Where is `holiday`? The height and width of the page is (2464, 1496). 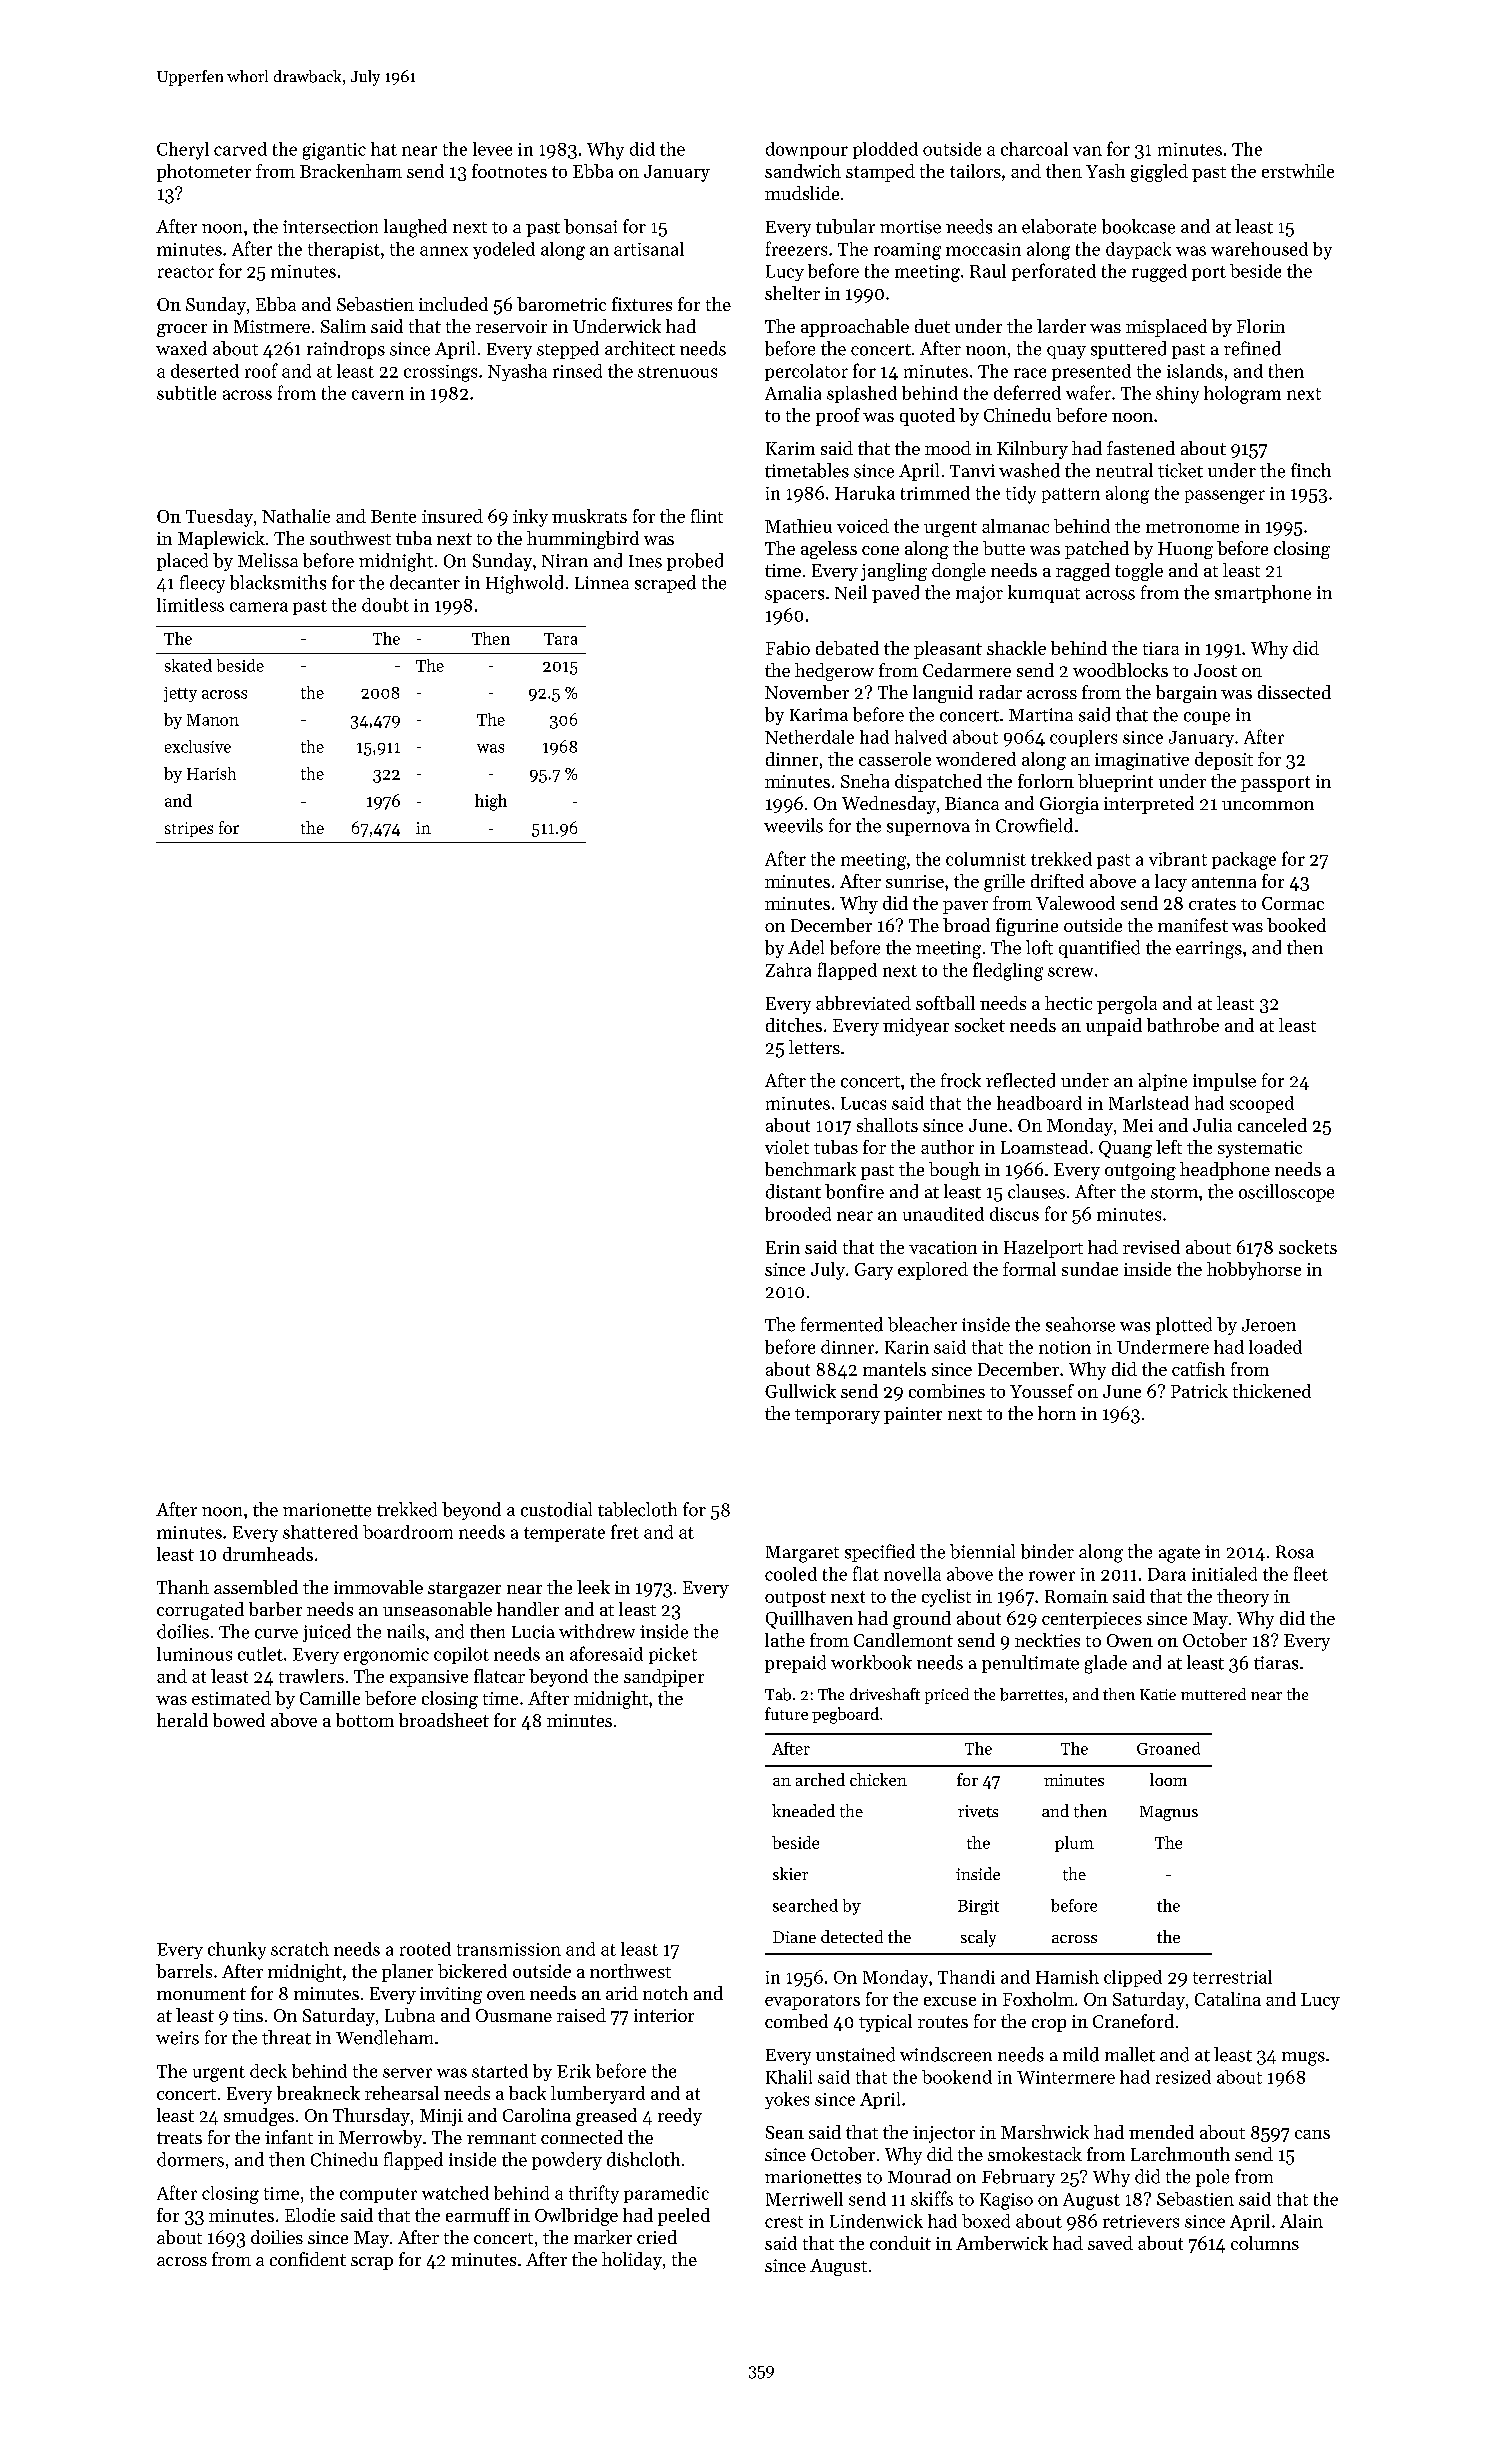 holiday is located at coordinates (632, 2261).
